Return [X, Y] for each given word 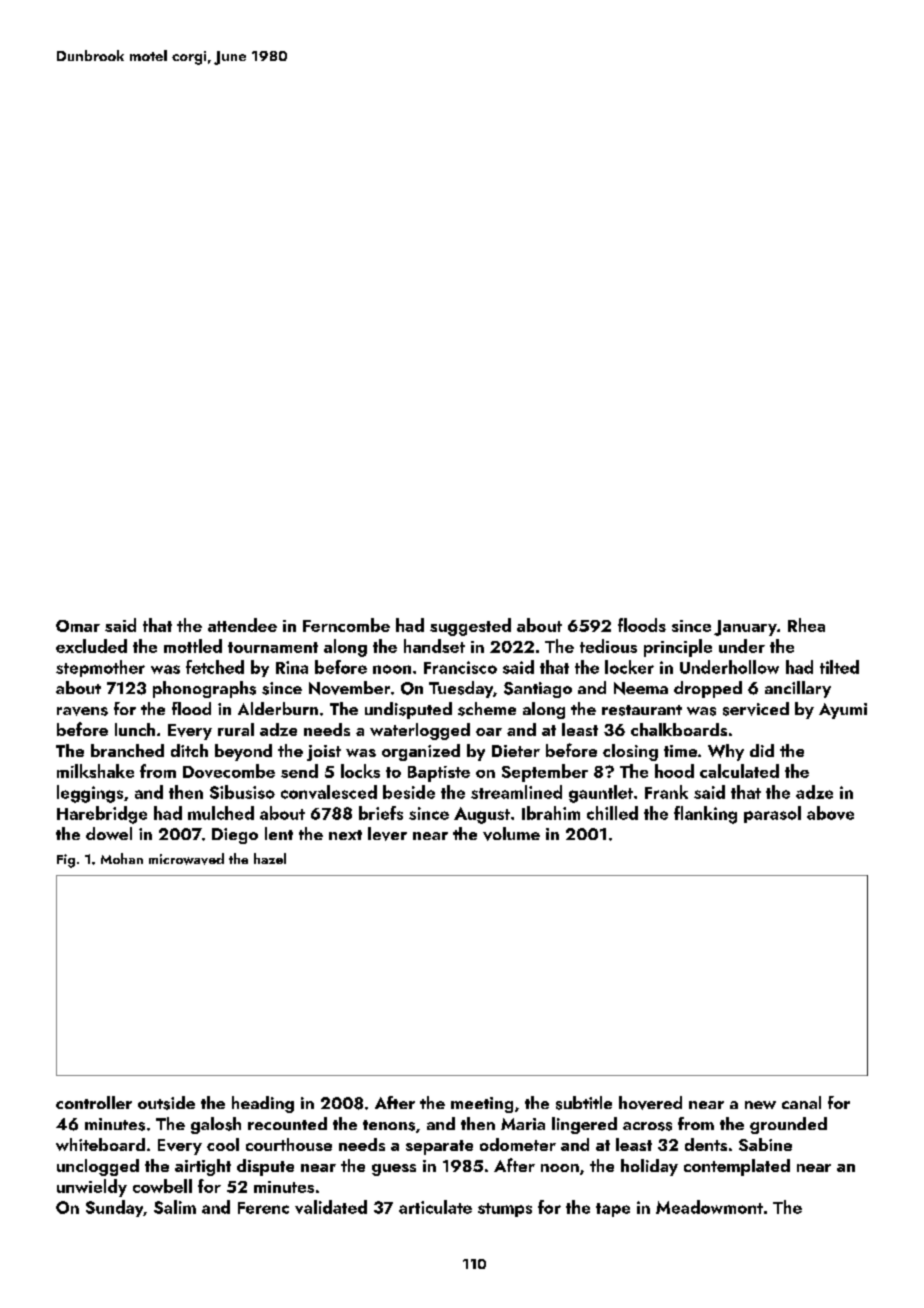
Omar [78, 626]
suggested [470, 627]
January [745, 628]
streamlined [516, 792]
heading [263, 1104]
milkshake [95, 771]
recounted [287, 1123]
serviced [756, 709]
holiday [649, 1167]
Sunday [114, 1208]
